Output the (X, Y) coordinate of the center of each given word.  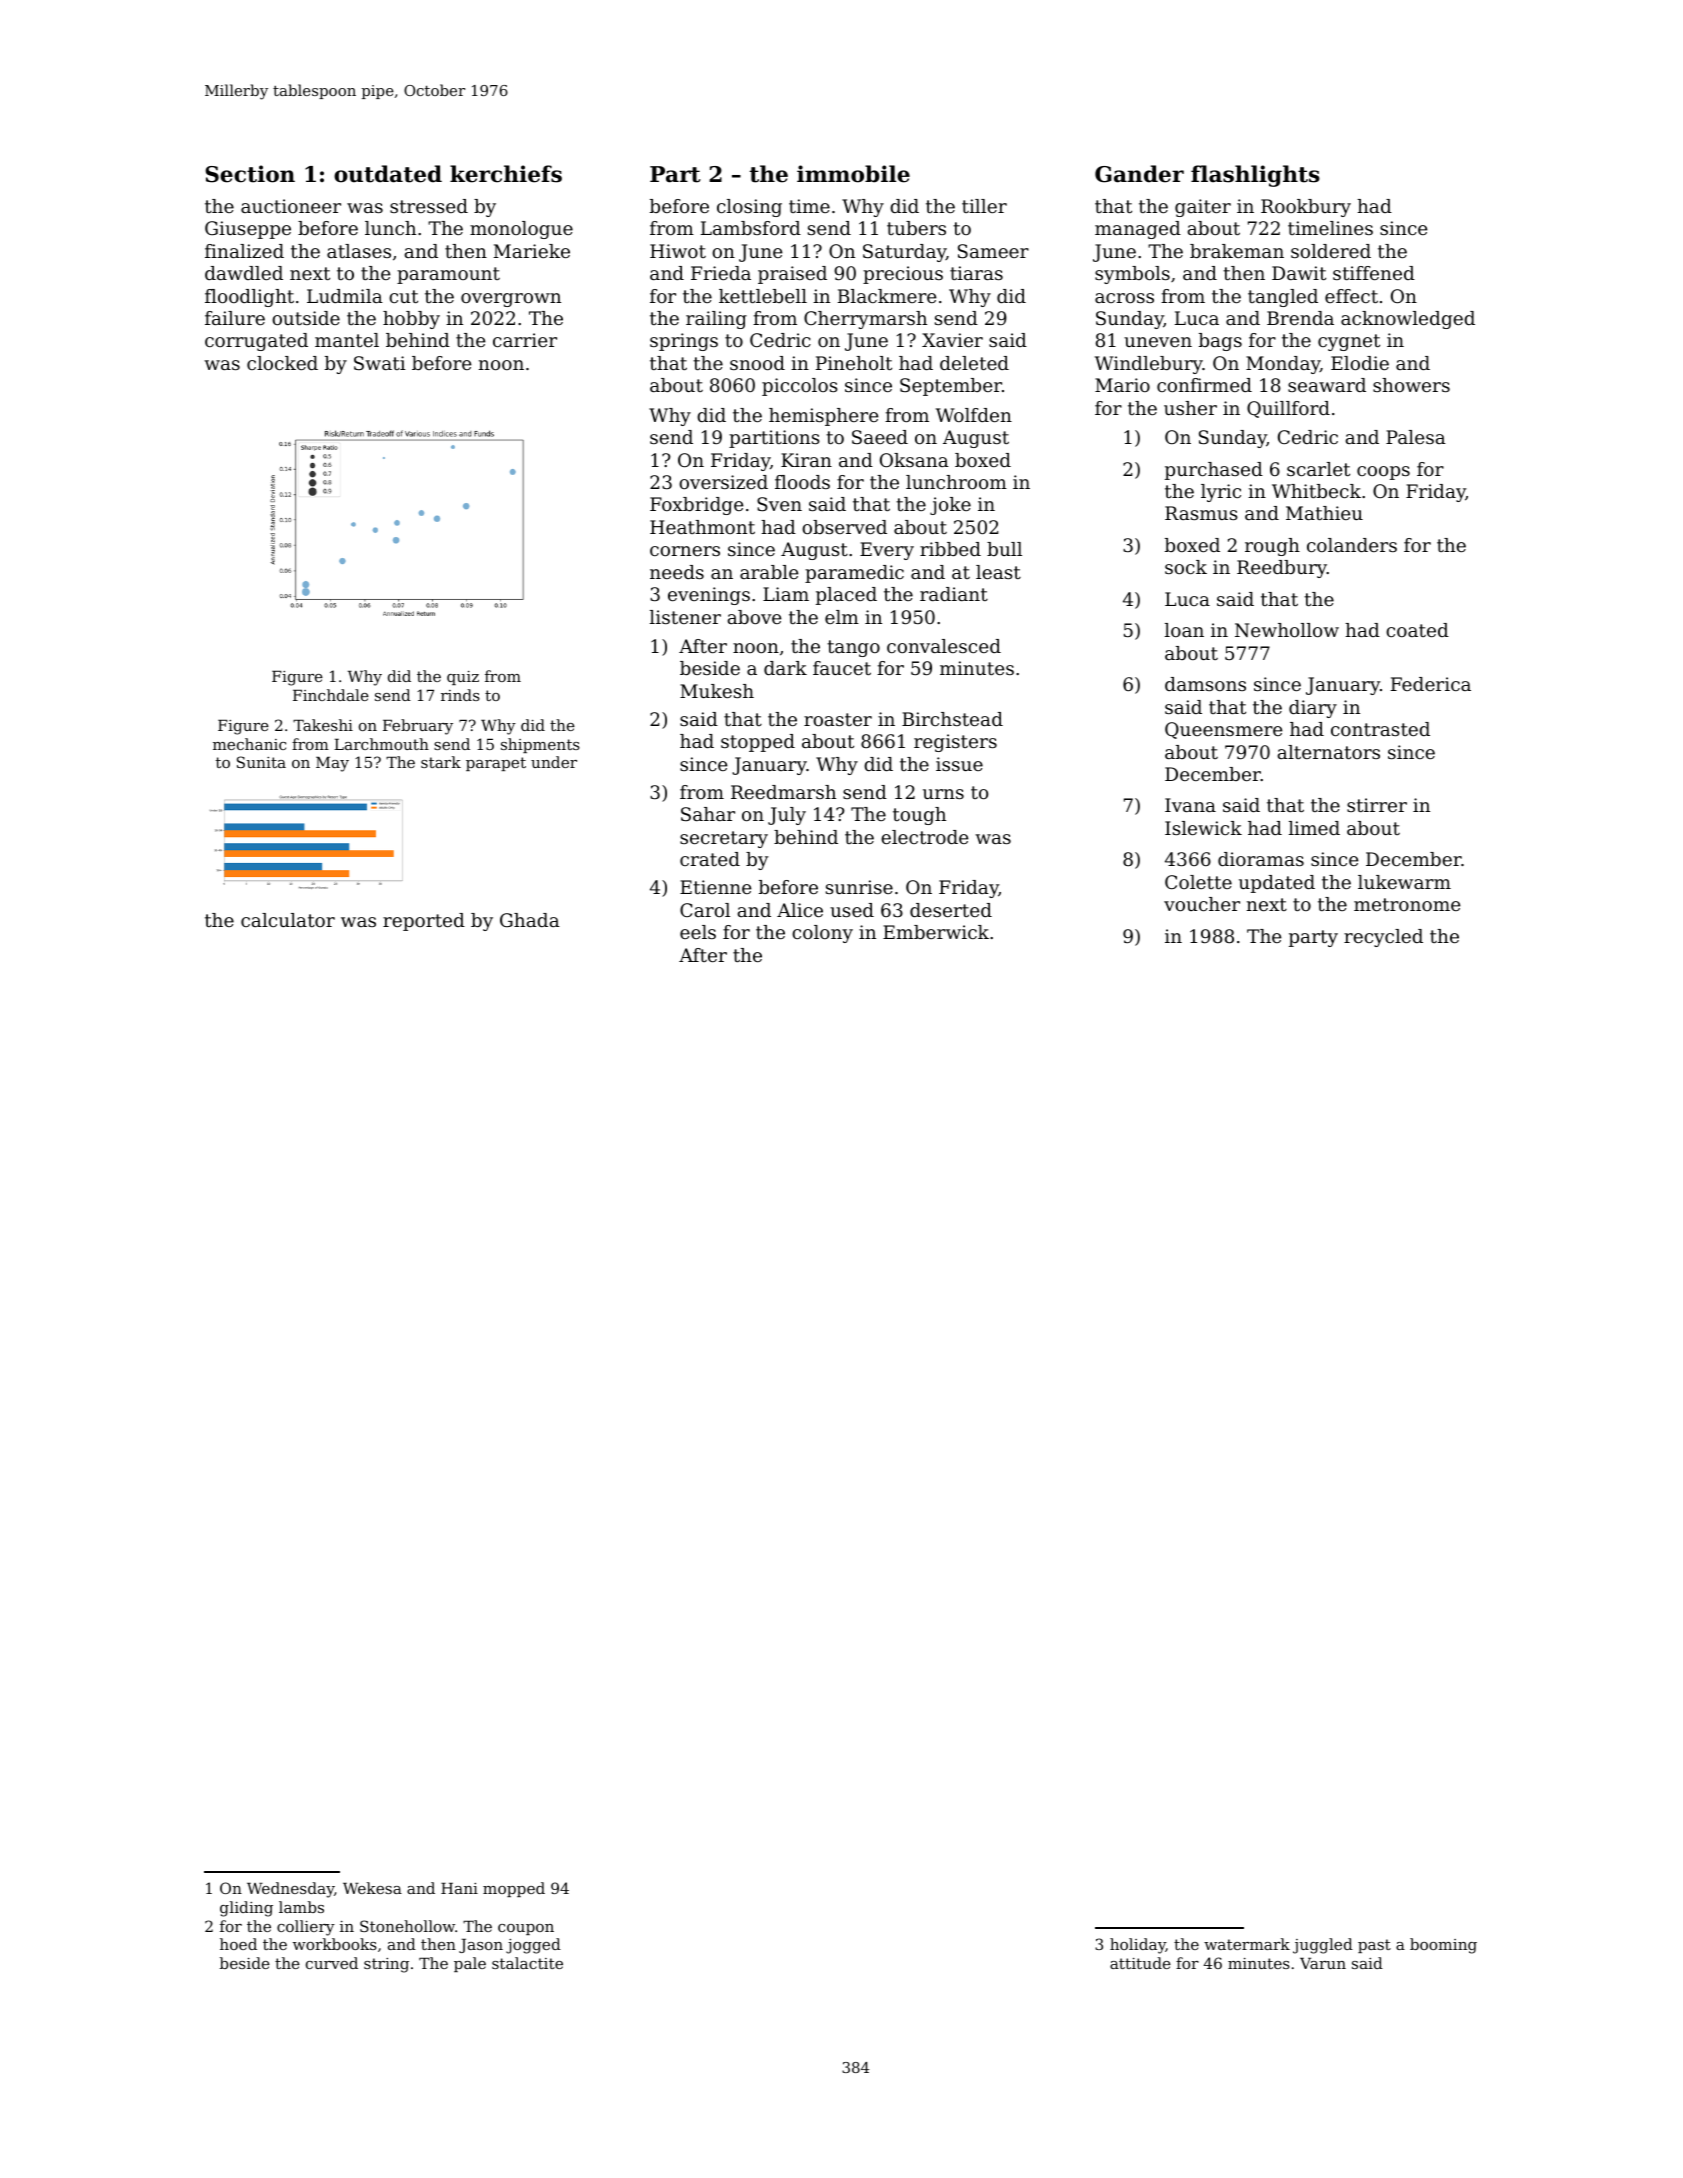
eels (698, 932)
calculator (288, 920)
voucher (1202, 904)
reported (424, 922)
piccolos (800, 387)
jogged (533, 1946)
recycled (1383, 938)
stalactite (527, 1963)
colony (822, 934)
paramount (448, 275)
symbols (1132, 275)
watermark (1247, 1944)
